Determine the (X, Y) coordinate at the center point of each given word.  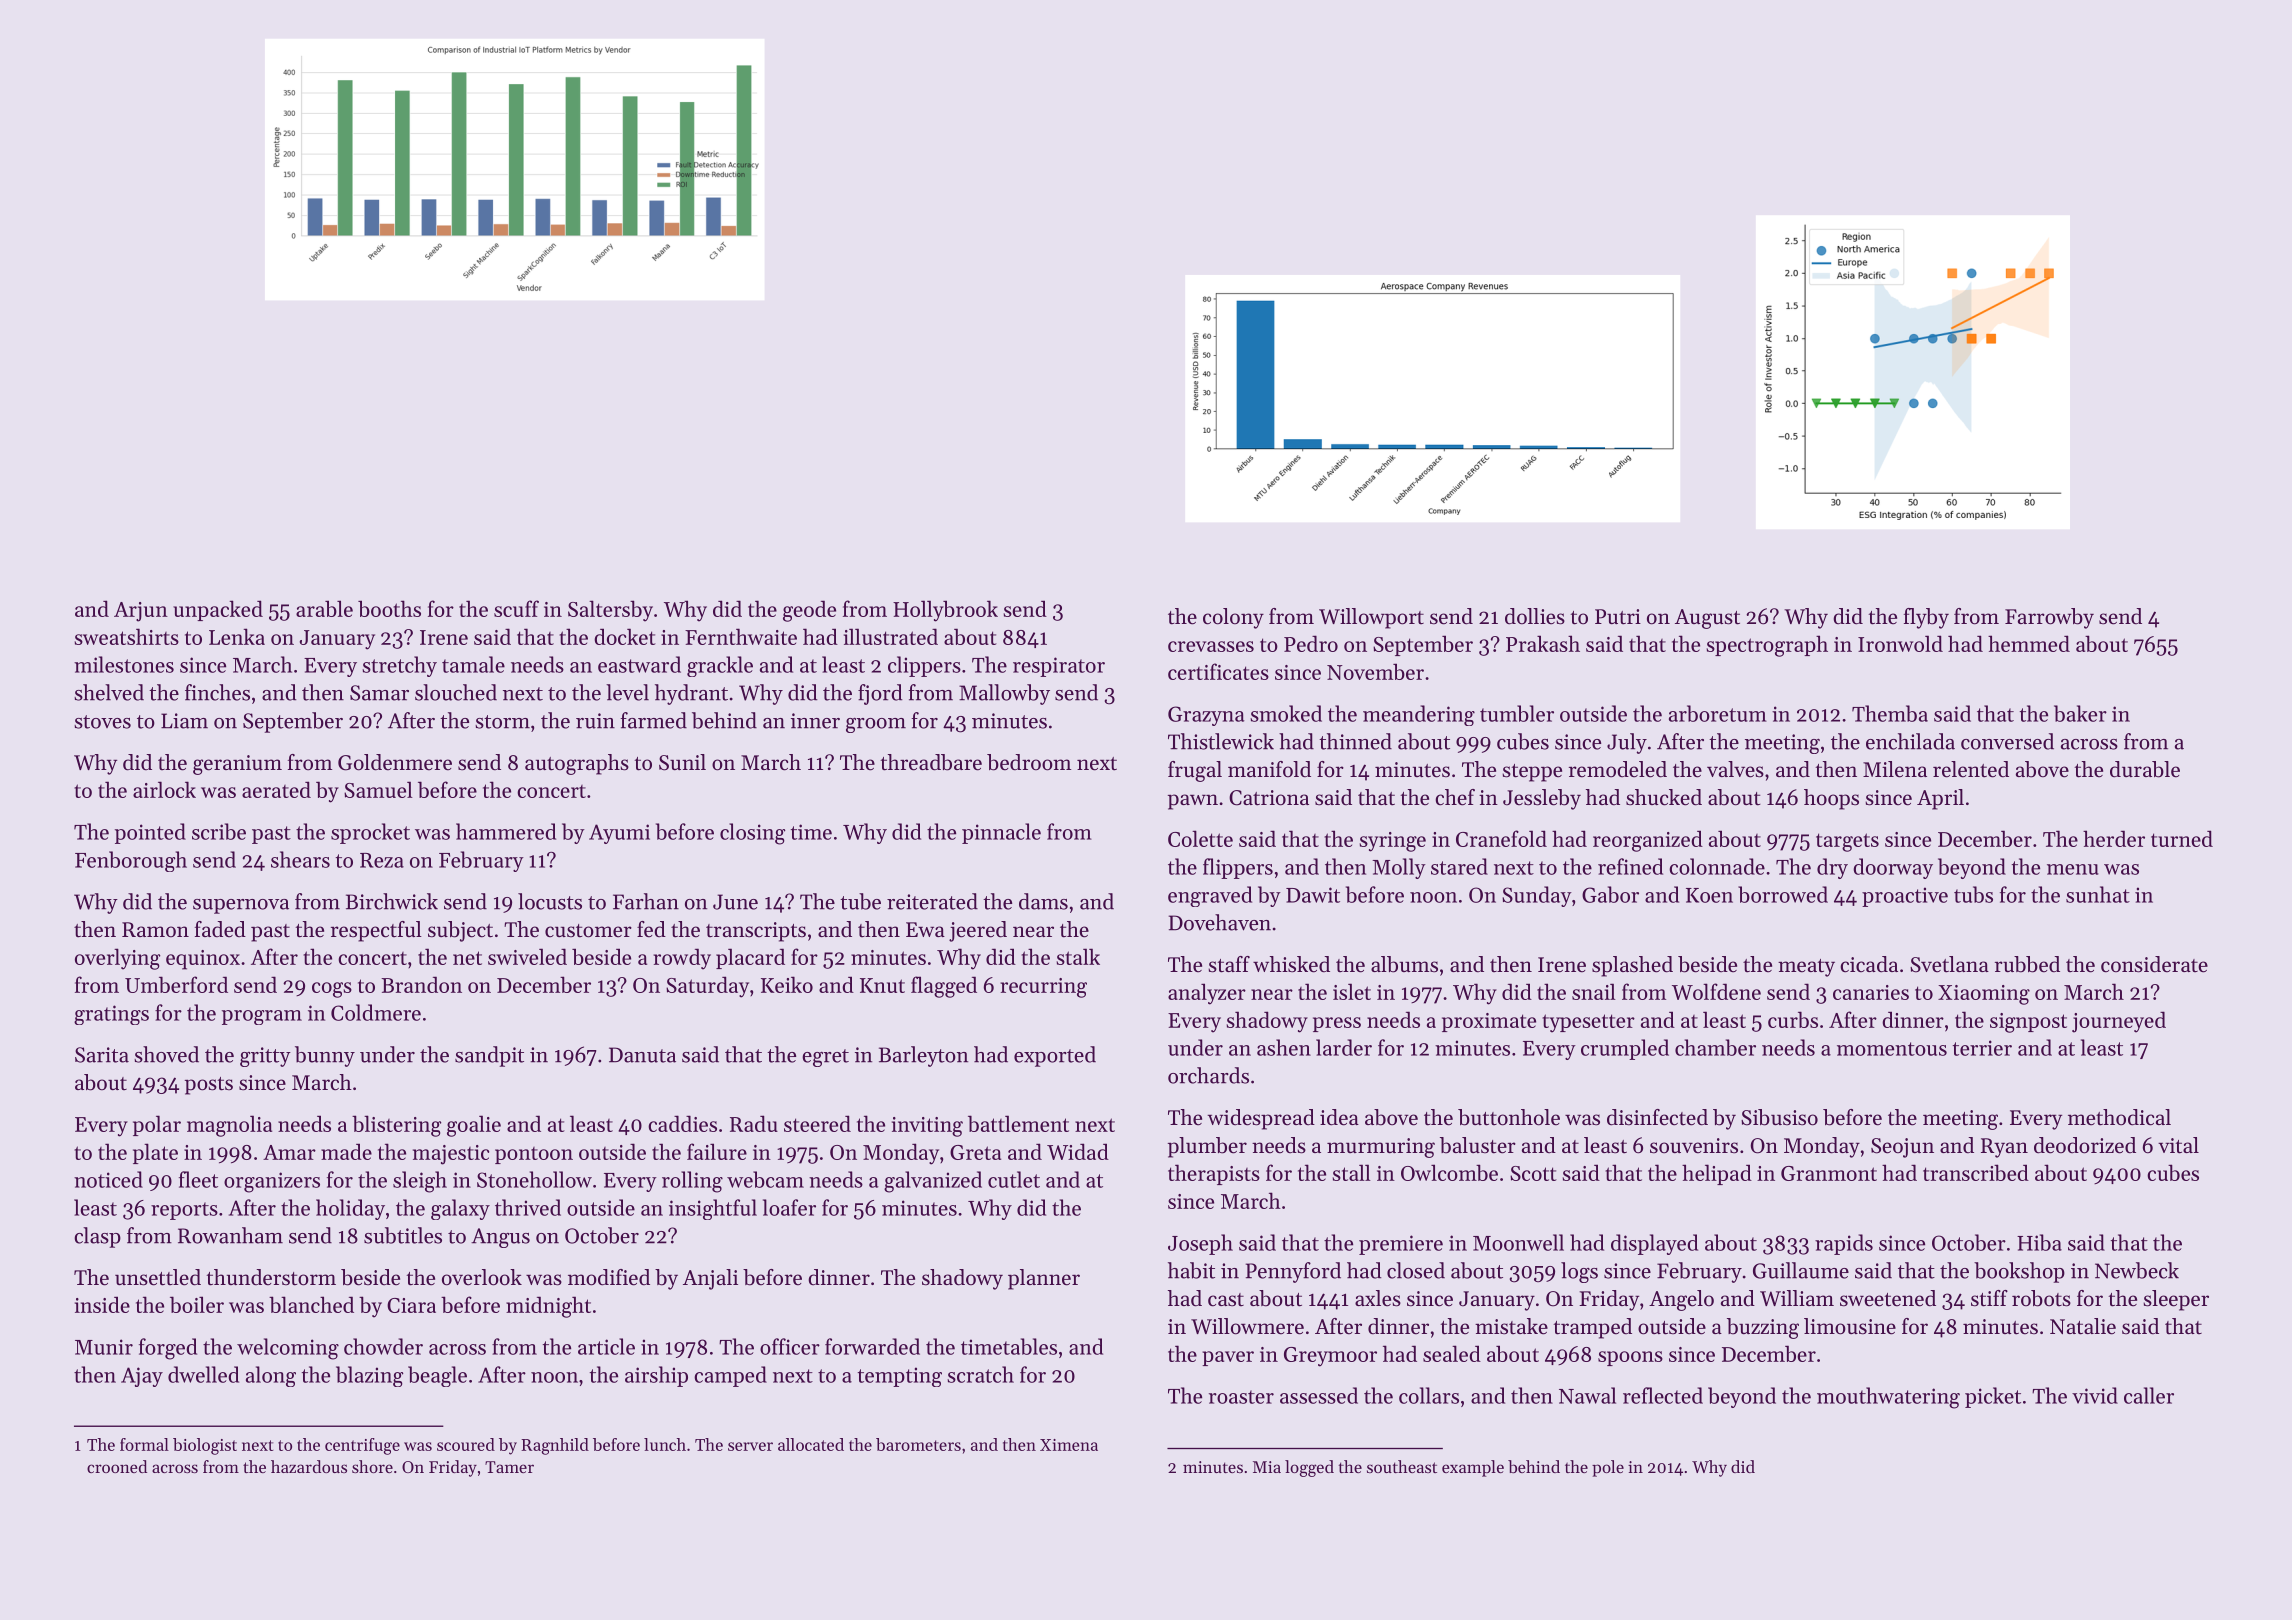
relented (1971, 769)
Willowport (1371, 618)
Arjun (141, 612)
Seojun (1902, 1148)
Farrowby (2049, 618)
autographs (577, 764)
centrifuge (362, 1446)
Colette (1200, 838)
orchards (1208, 1075)
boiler (197, 1304)
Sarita (102, 1055)
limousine (1850, 1326)
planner (1044, 1279)
